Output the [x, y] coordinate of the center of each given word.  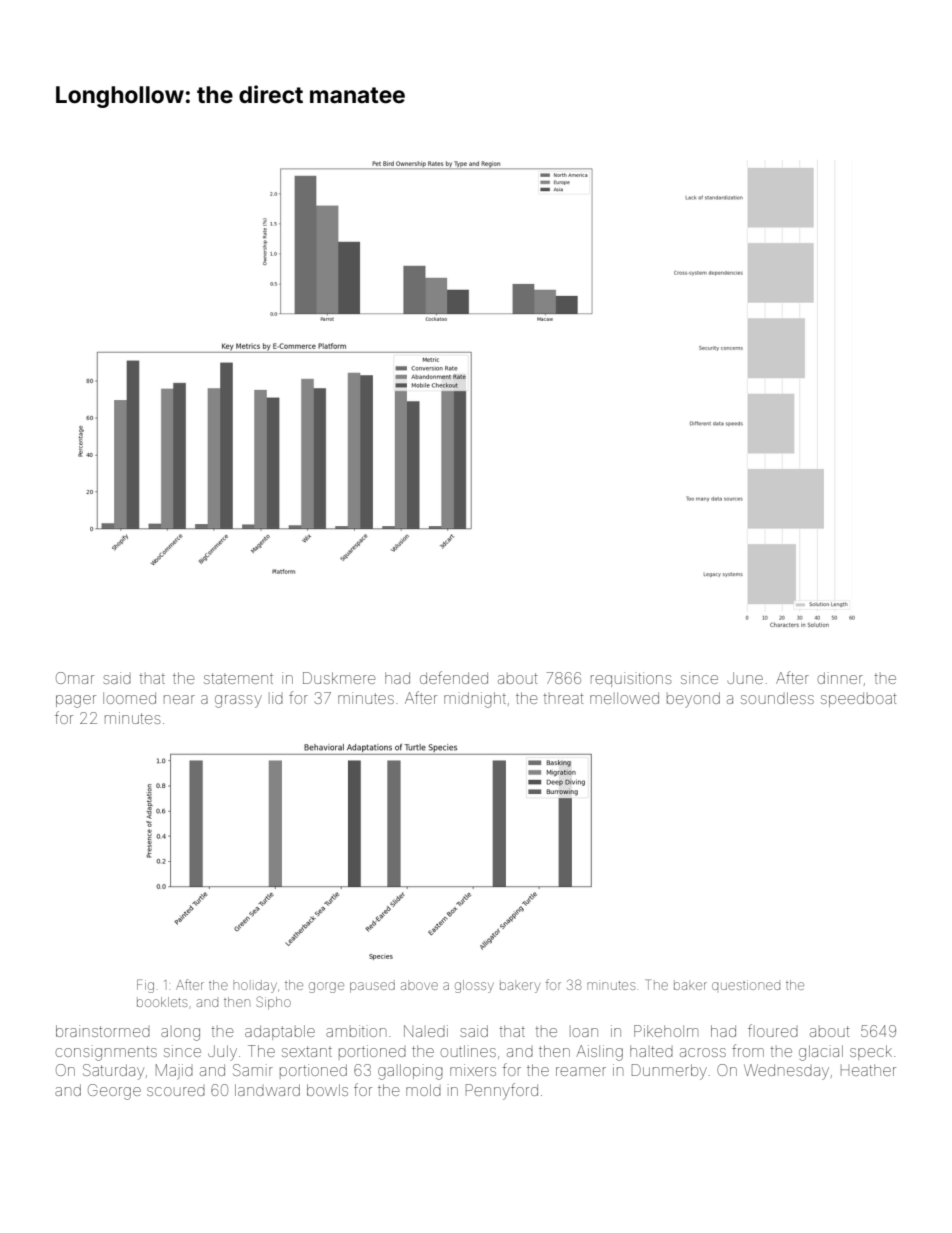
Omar [75, 678]
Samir [253, 1070]
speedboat [858, 699]
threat [563, 698]
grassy [238, 701]
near [179, 699]
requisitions [631, 679]
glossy [474, 986]
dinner [840, 678]
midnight [475, 700]
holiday [255, 986]
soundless [777, 698]
